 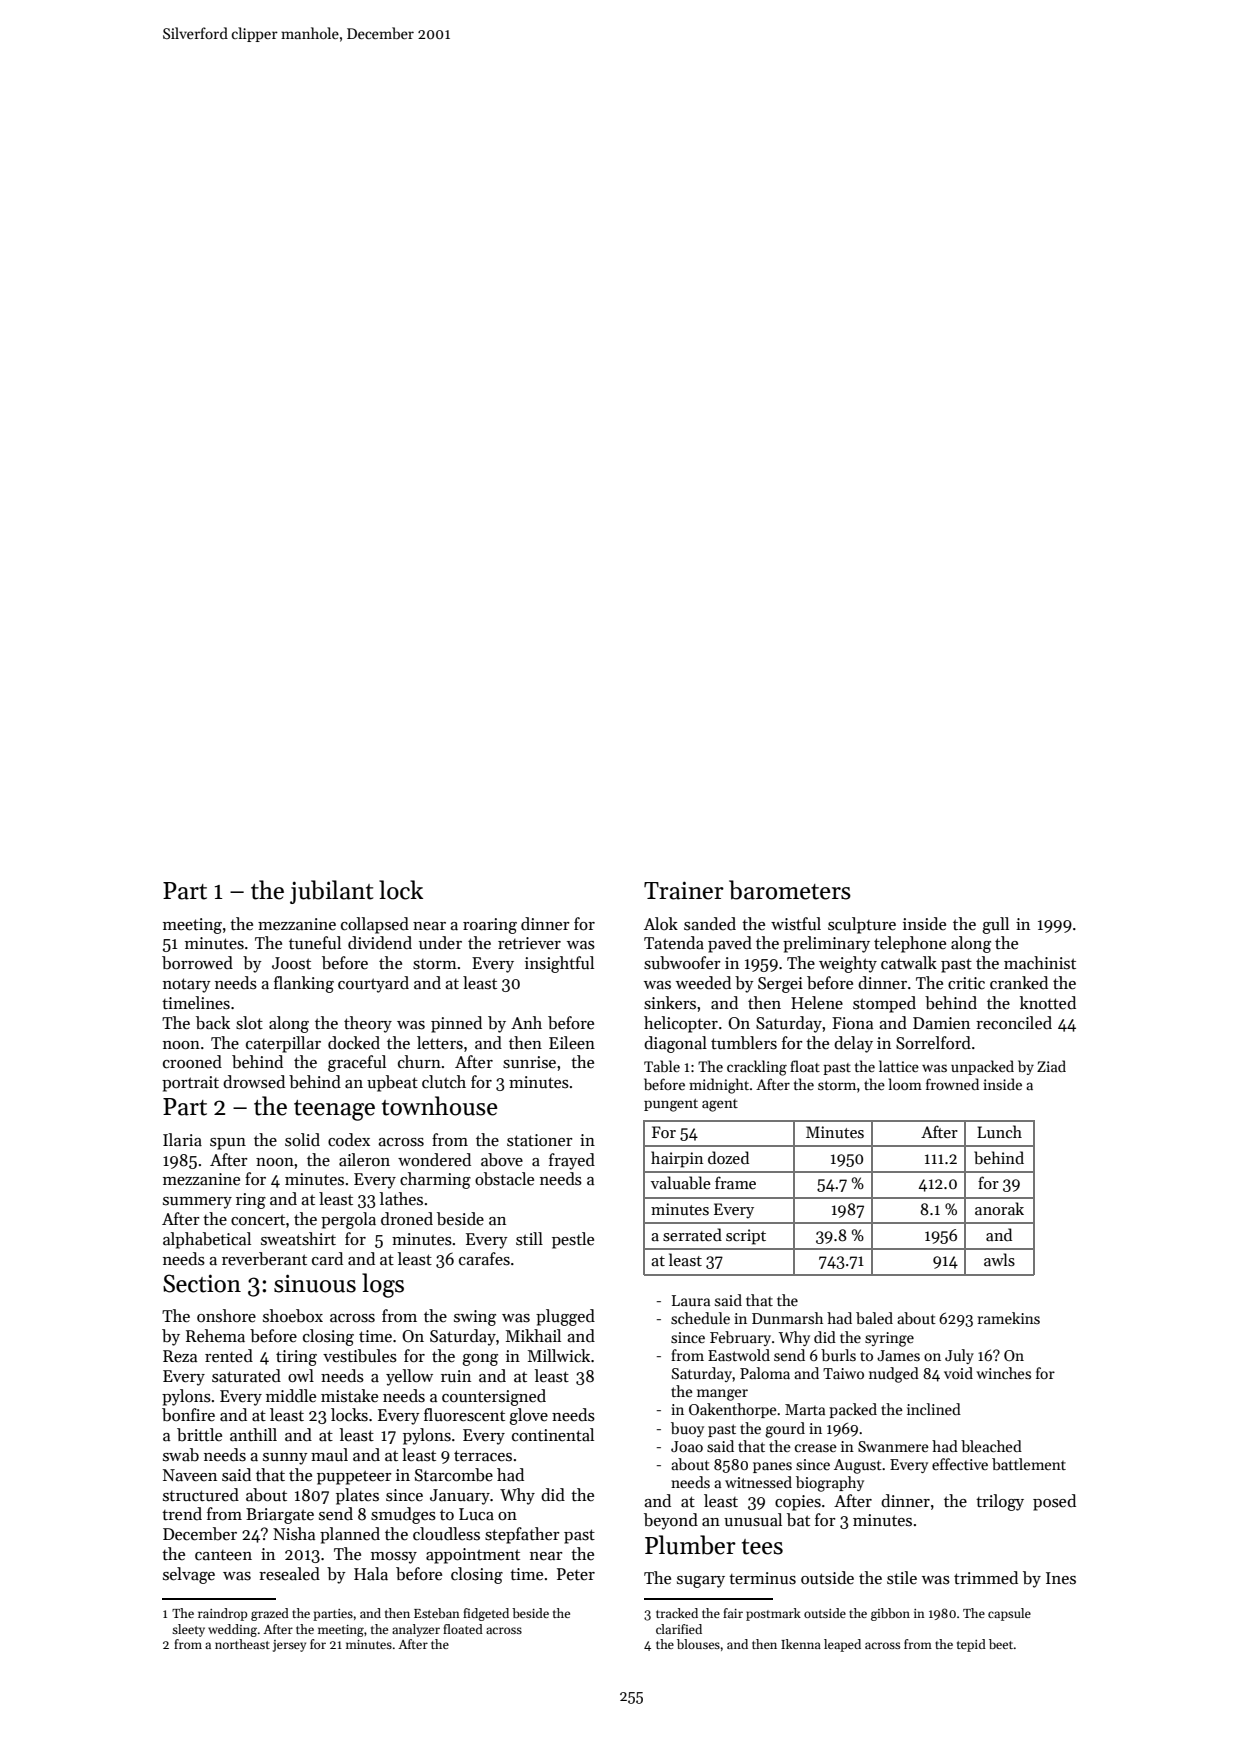 What do you see at coordinates (401, 1199) in the document?
I see `lathes` at bounding box center [401, 1199].
